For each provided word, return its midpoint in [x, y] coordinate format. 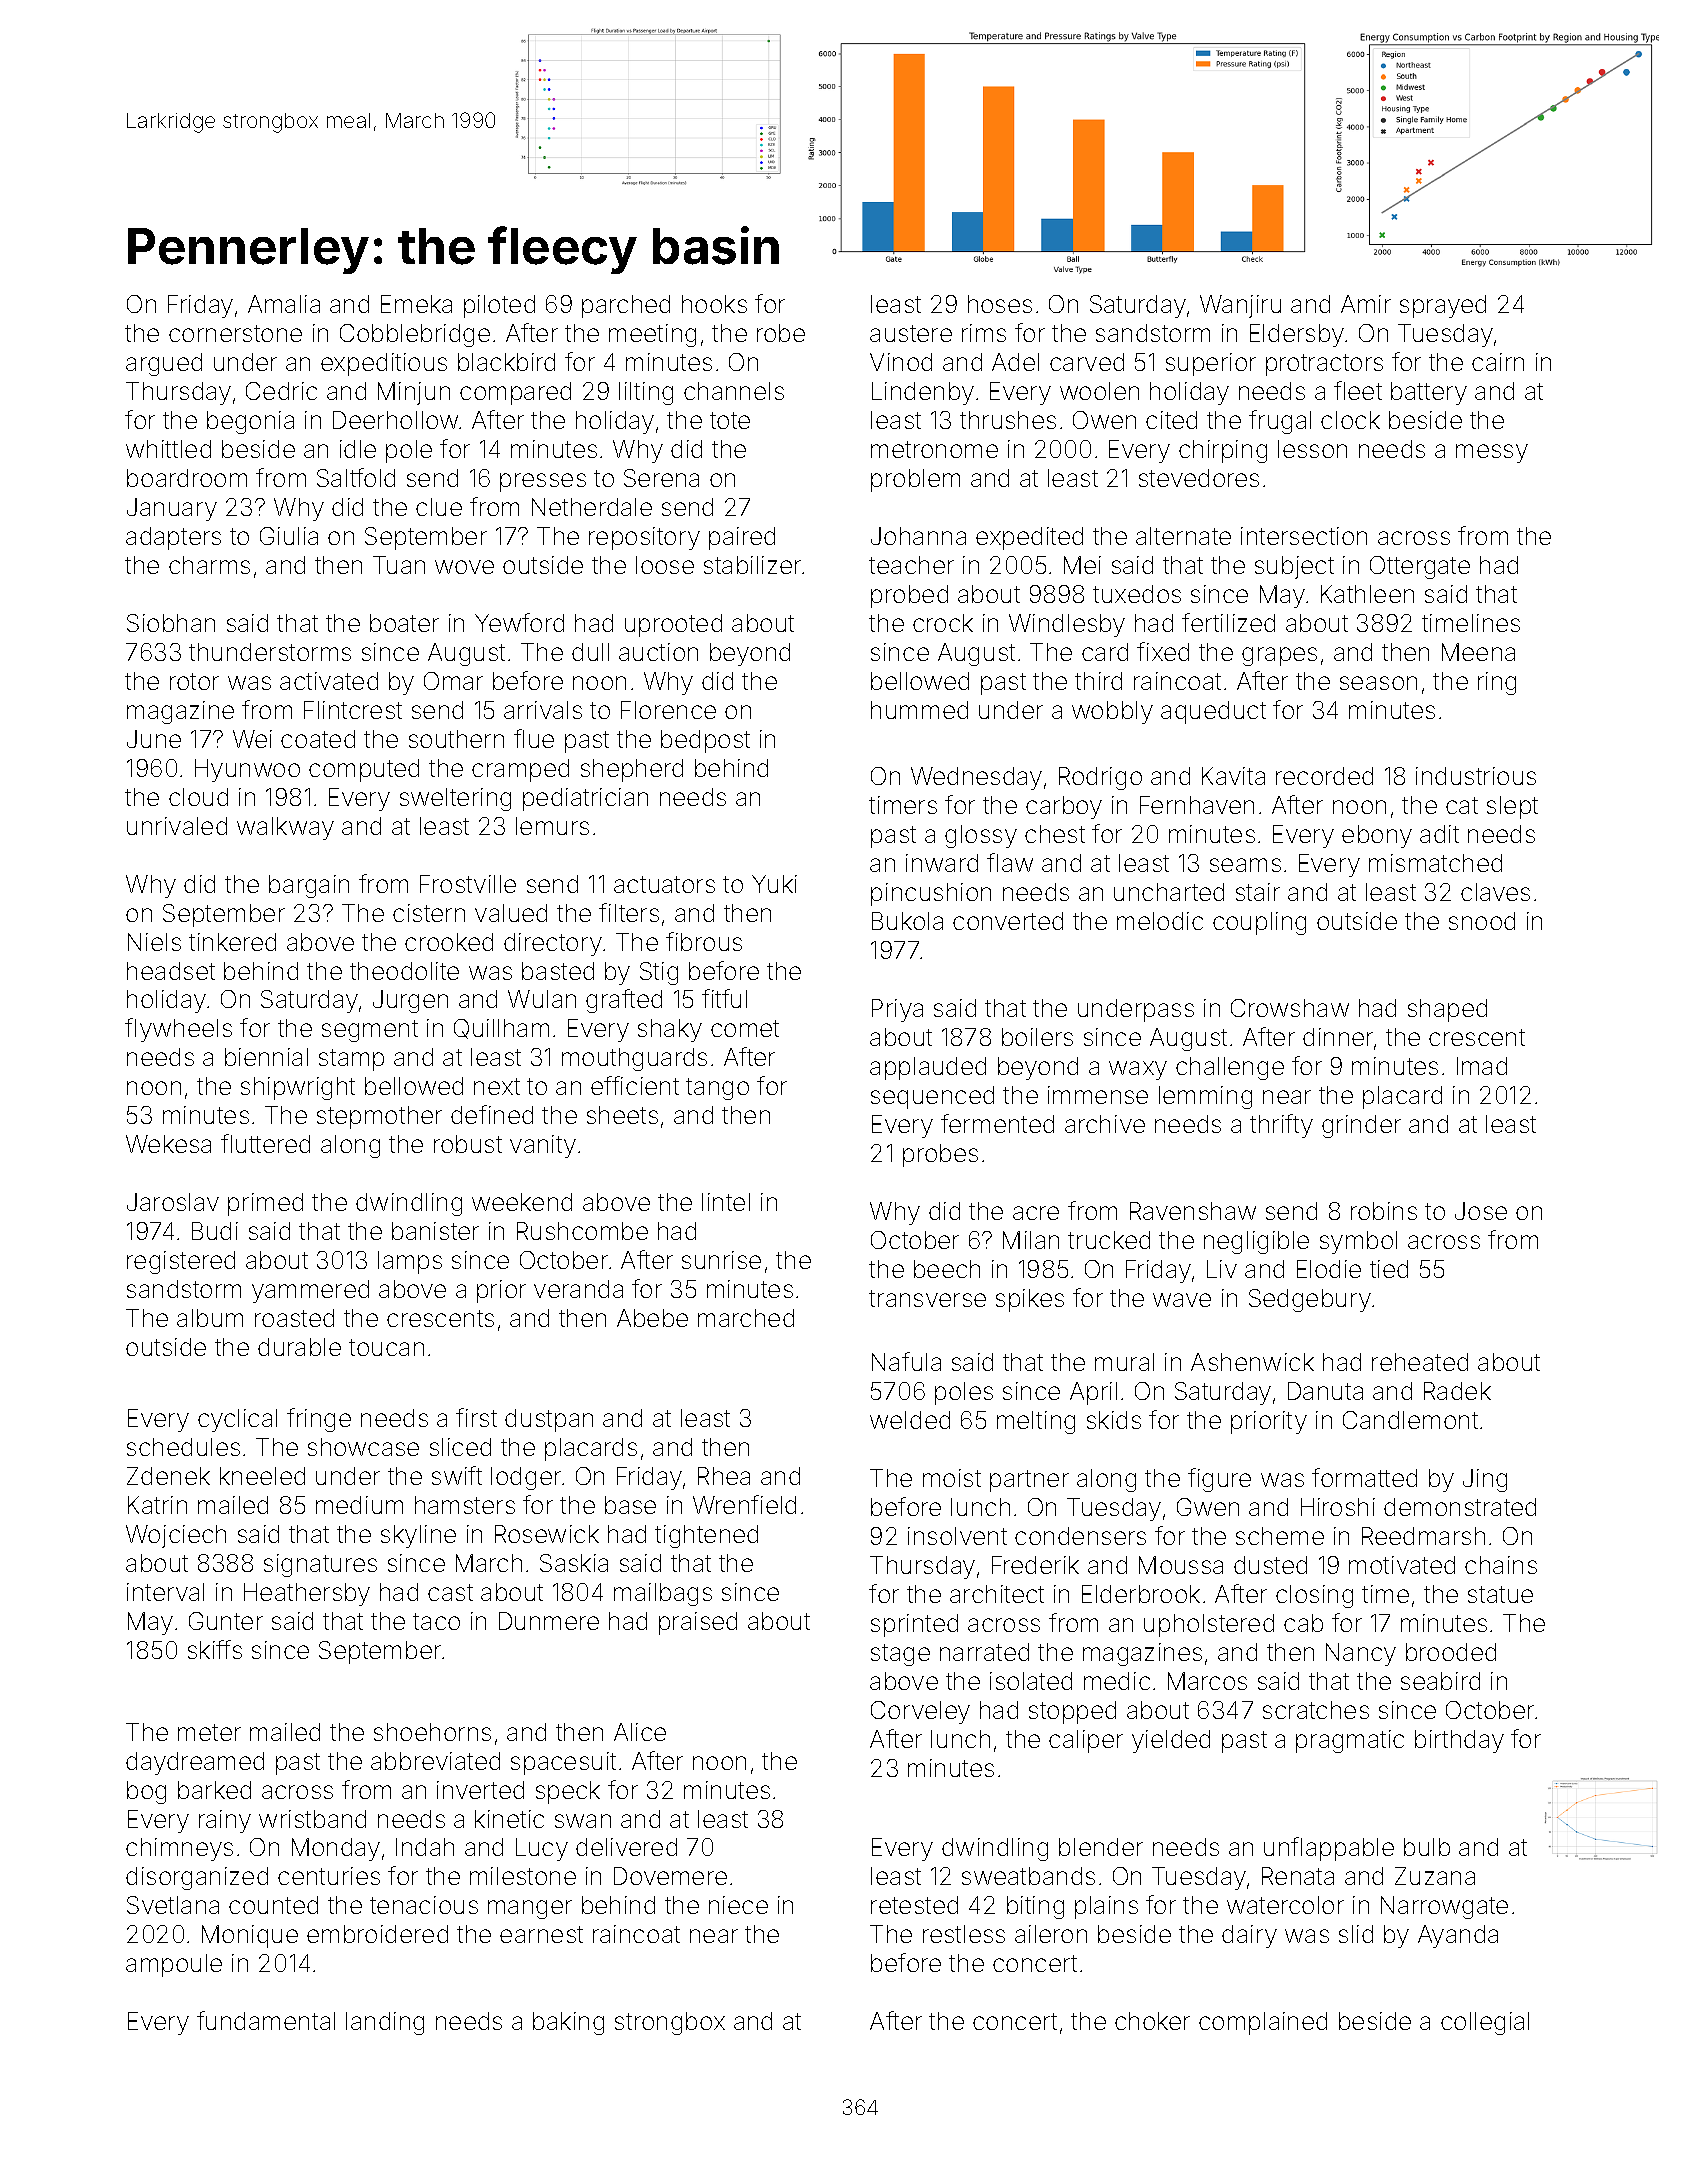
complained [1263, 2023]
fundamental [266, 2020]
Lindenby [923, 393]
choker [1152, 2021]
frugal [1280, 422]
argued [164, 364]
